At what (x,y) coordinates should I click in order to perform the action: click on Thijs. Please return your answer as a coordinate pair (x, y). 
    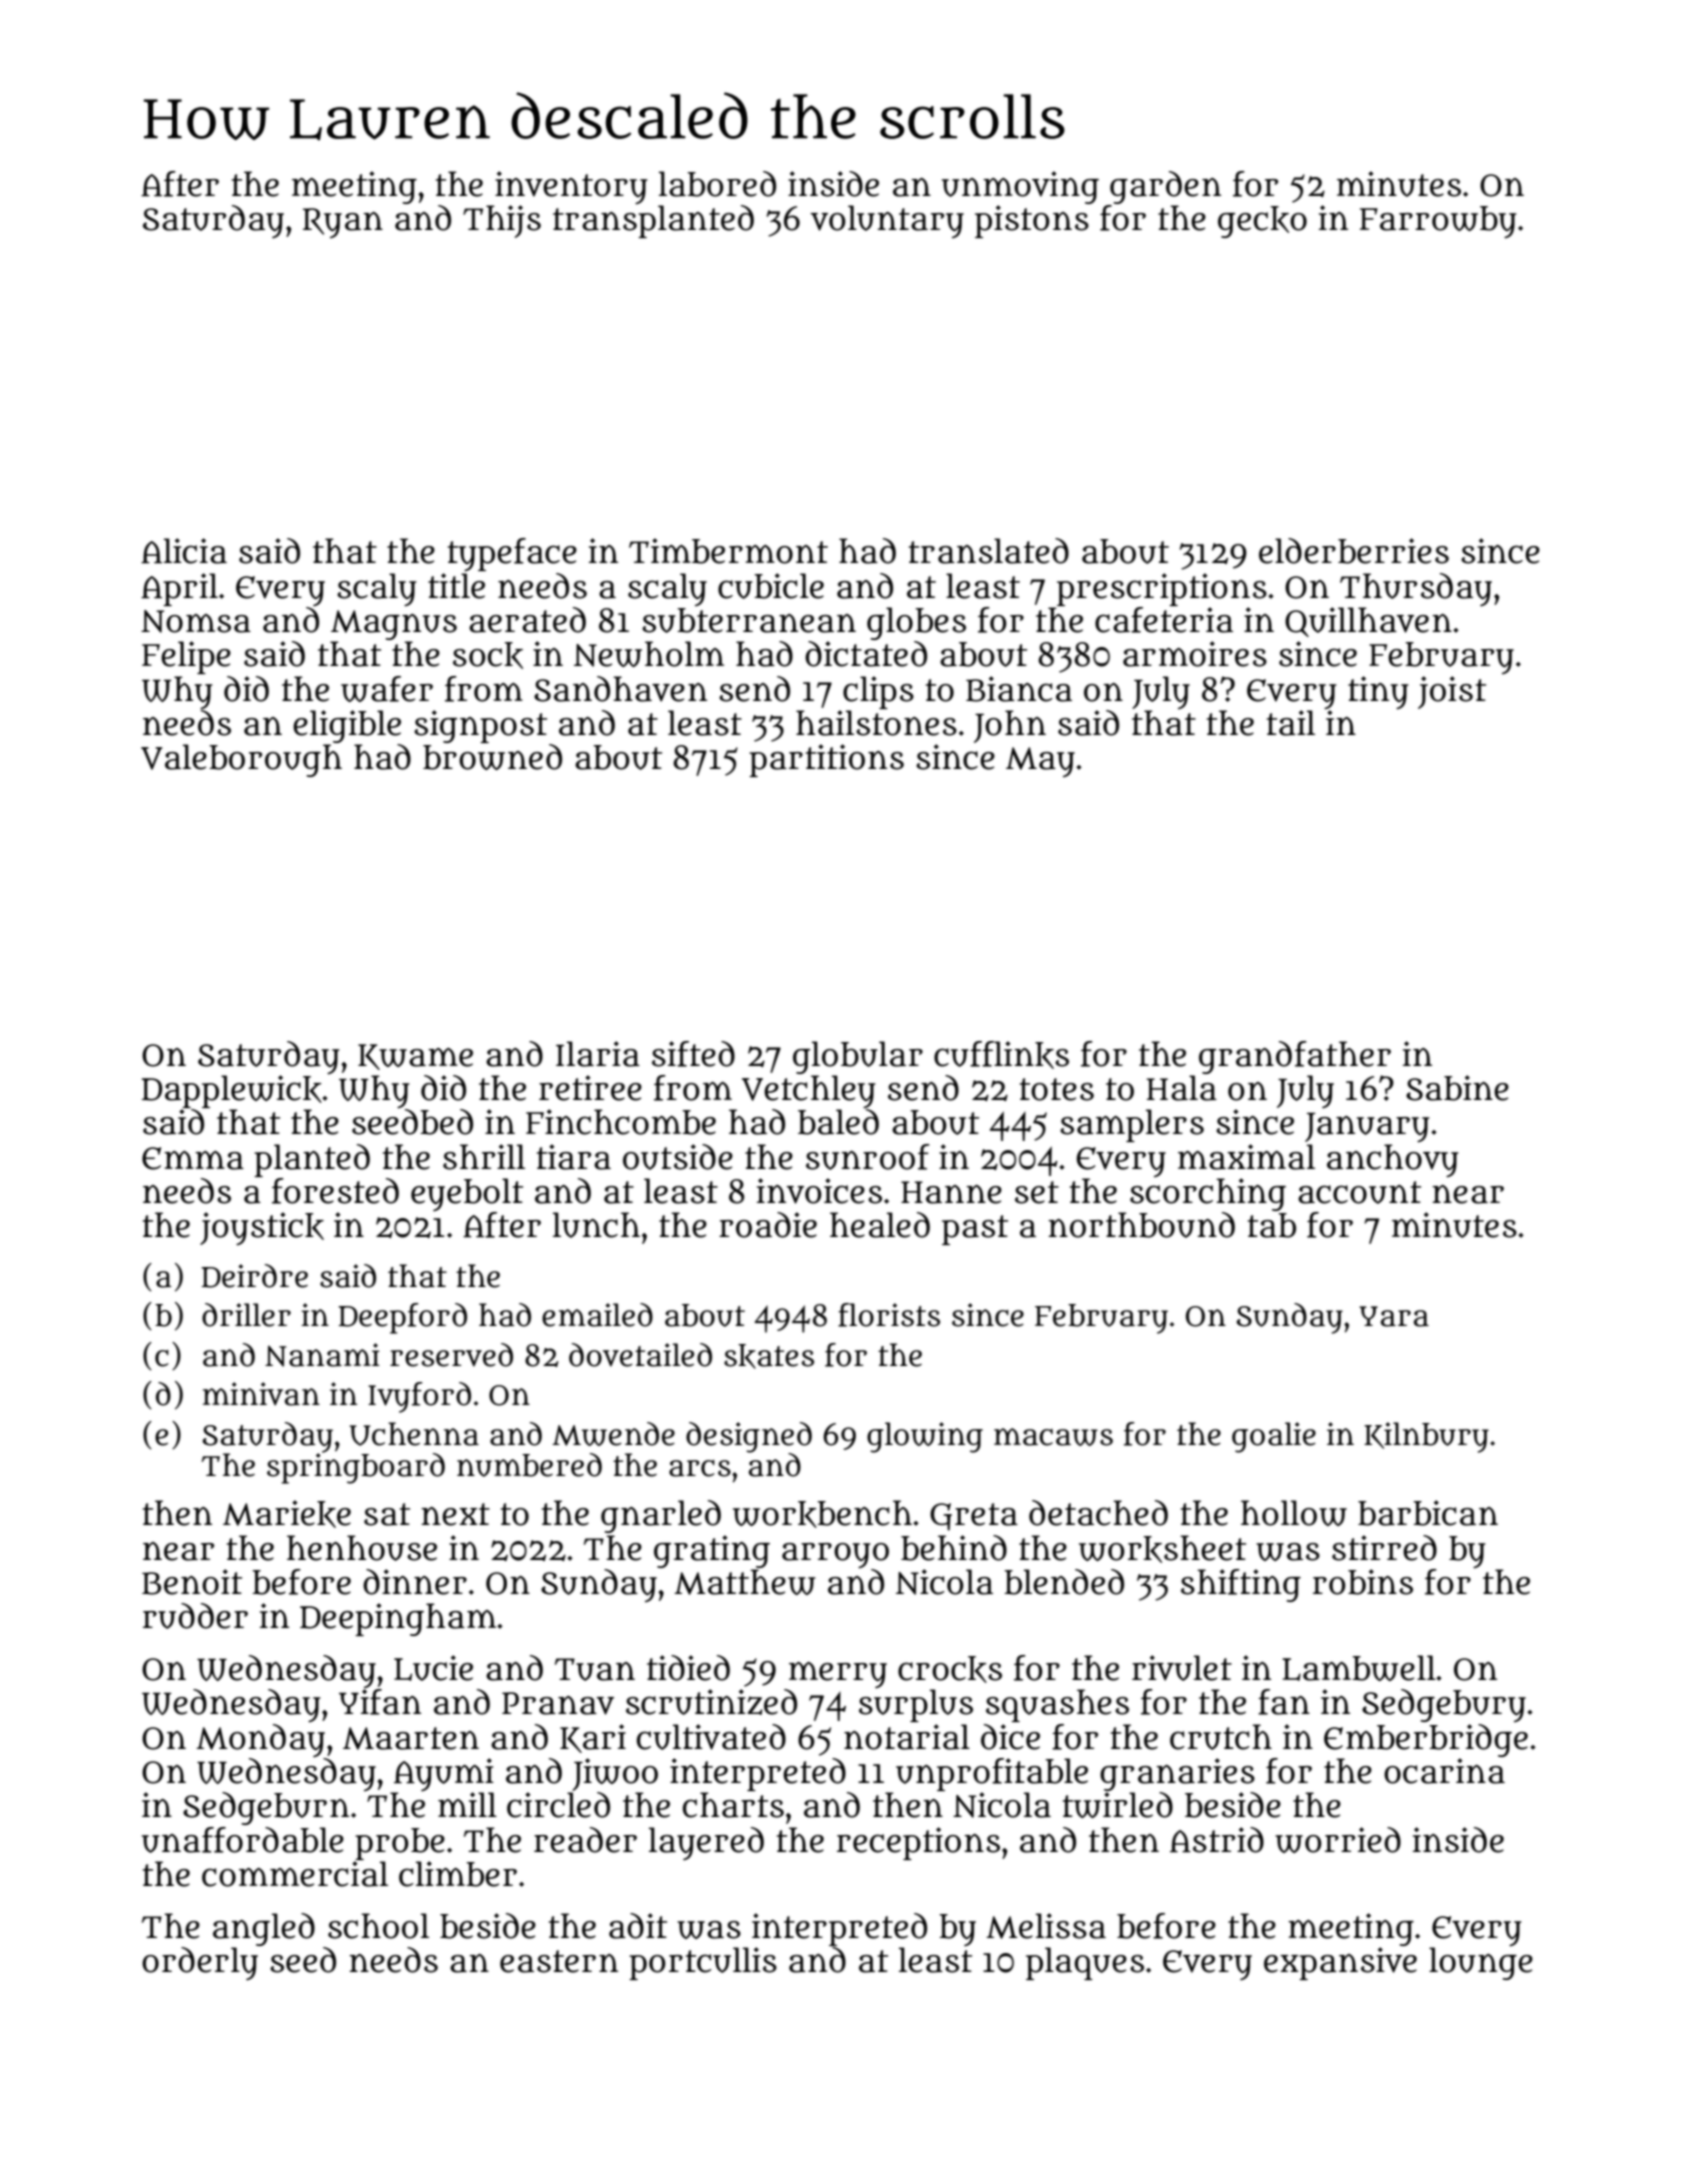
    Looking at the image, I should click on (502, 221).
